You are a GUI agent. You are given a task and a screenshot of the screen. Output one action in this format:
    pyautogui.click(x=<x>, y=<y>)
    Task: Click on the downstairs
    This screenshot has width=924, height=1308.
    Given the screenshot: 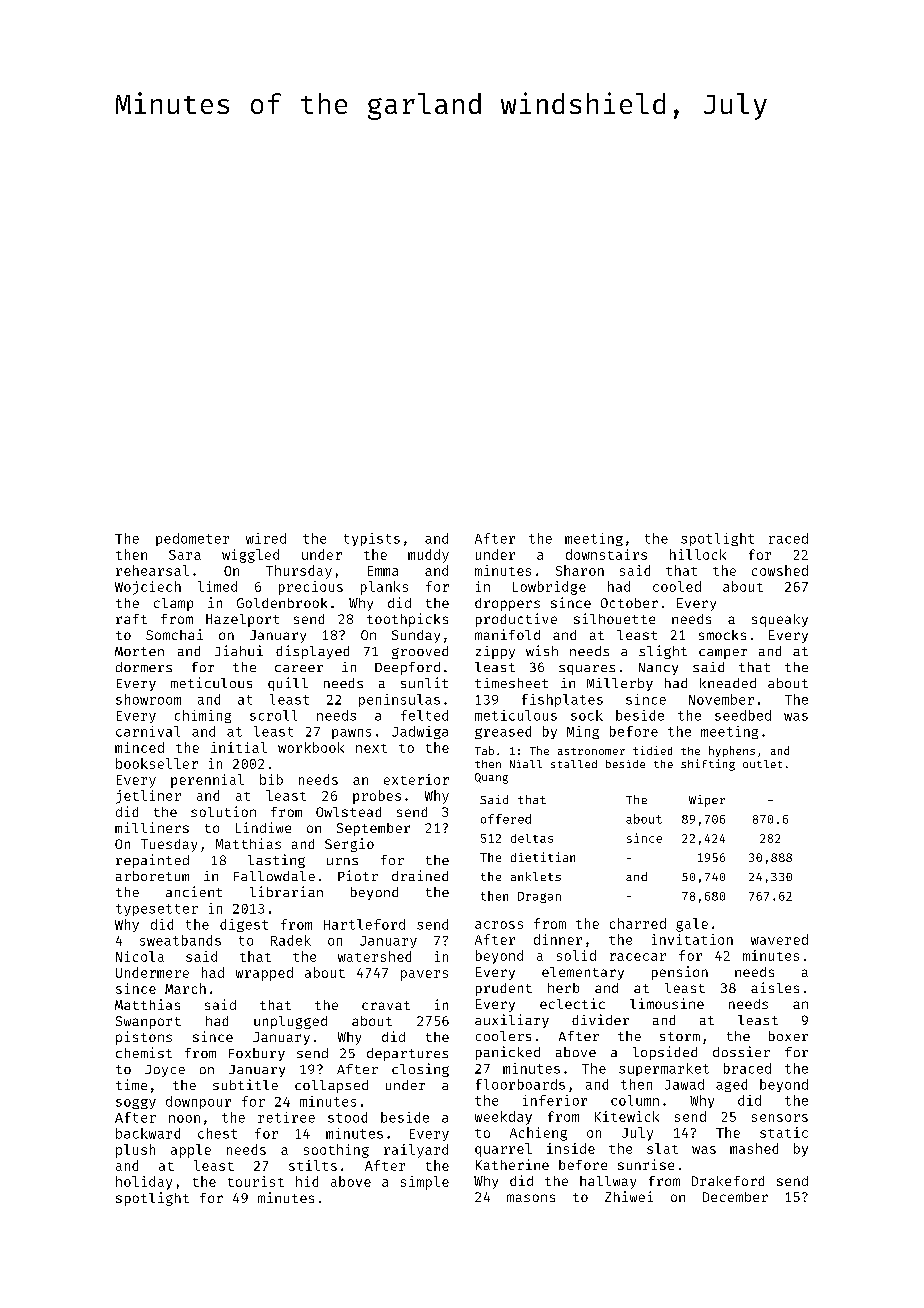 What is the action you would take?
    pyautogui.click(x=606, y=554)
